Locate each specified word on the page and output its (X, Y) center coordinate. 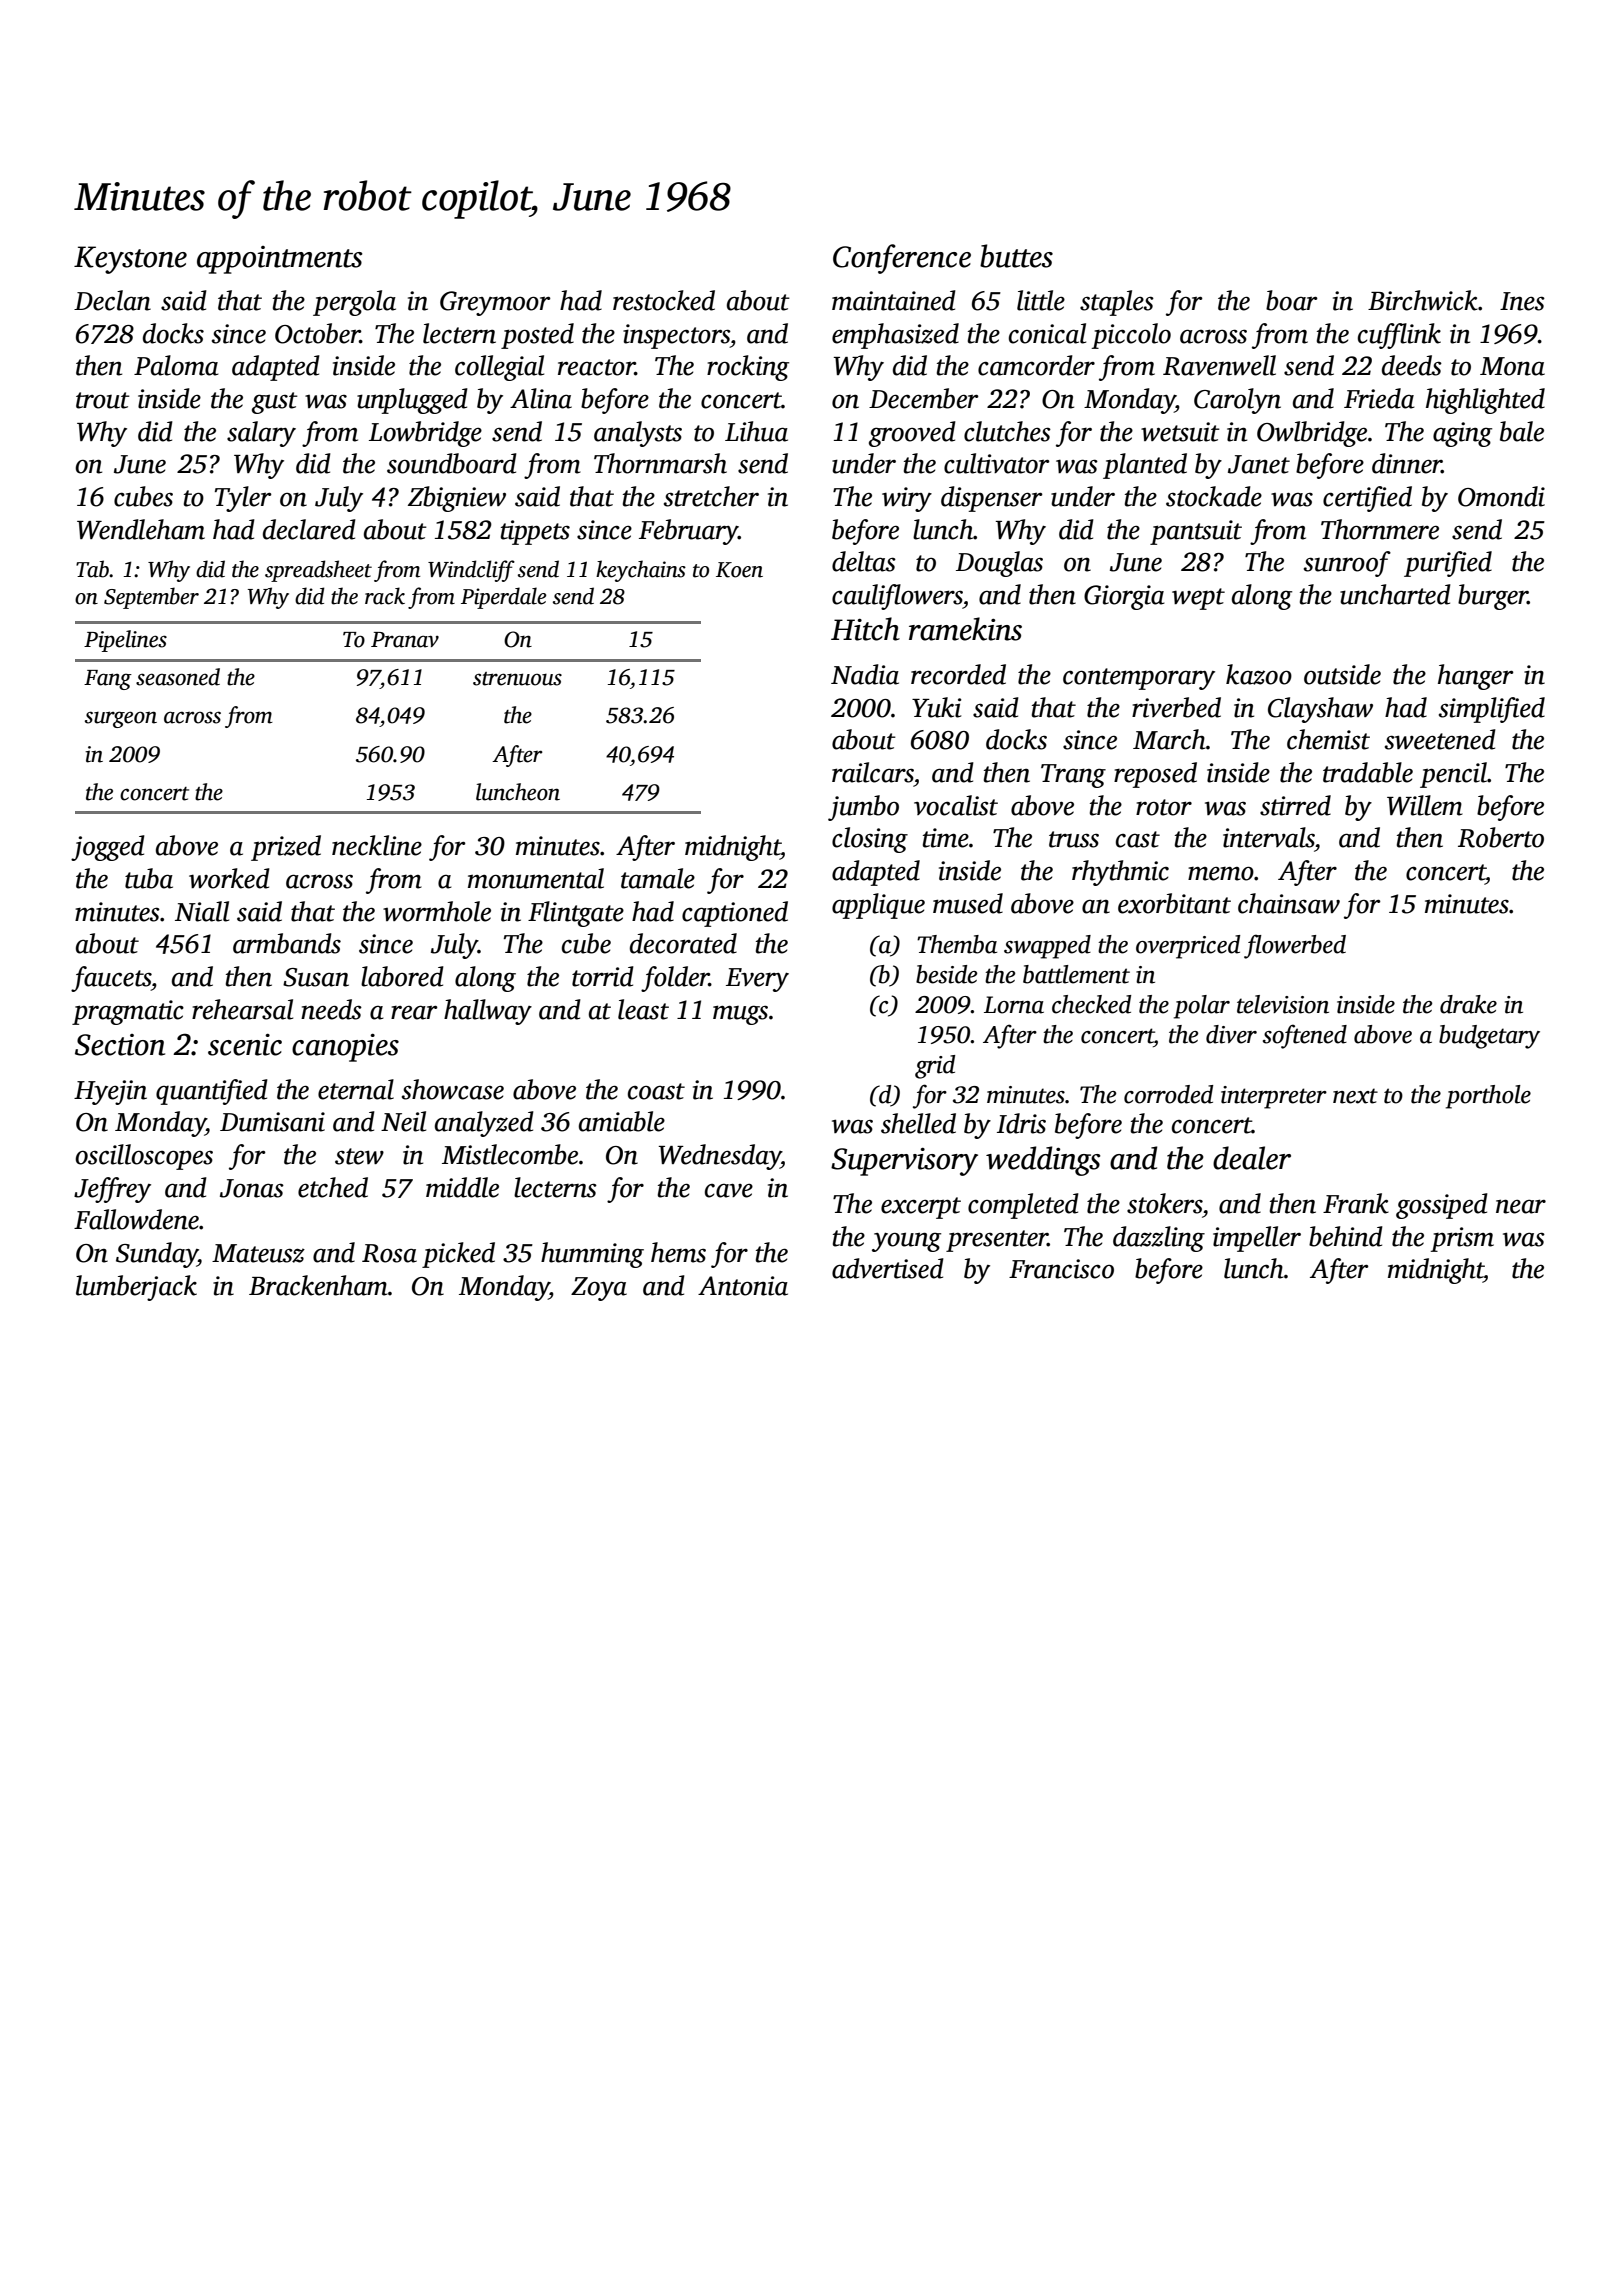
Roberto (1501, 837)
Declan (112, 300)
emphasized (895, 336)
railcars (873, 772)
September (151, 598)
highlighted (1485, 401)
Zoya (599, 1289)
